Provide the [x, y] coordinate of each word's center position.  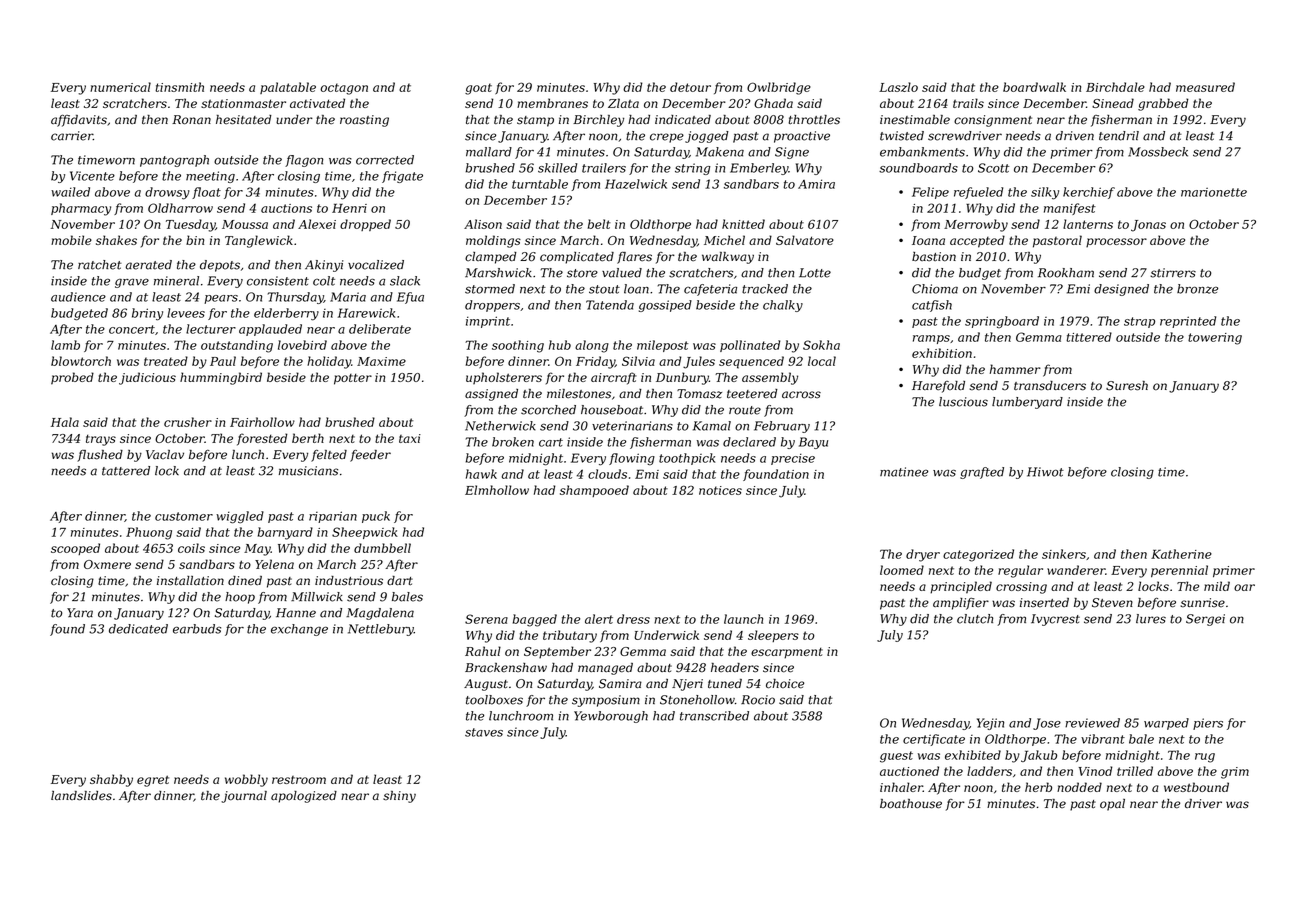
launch [743, 619]
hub [560, 345]
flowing [632, 459]
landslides [81, 796]
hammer [1015, 369]
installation [190, 581]
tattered [126, 471]
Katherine [1181, 554]
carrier [72, 136]
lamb [65, 345]
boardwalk [1034, 87]
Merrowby [976, 225]
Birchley [598, 121]
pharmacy [81, 209]
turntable [540, 184]
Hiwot [1045, 472]
